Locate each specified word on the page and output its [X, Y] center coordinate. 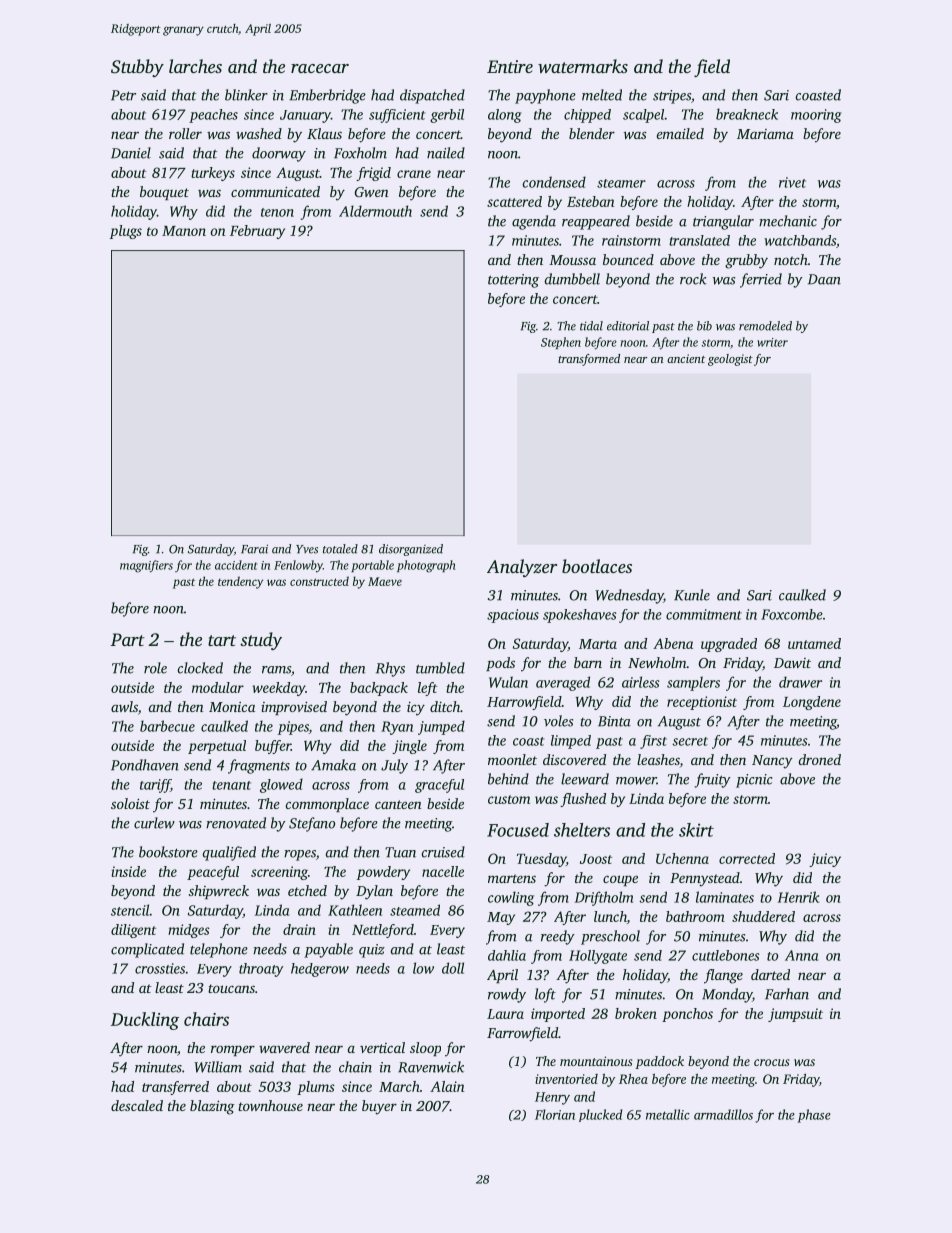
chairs [206, 1019]
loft [545, 995]
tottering [513, 281]
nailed [446, 153]
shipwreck [219, 892]
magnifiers [146, 566]
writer [772, 342]
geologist [730, 360]
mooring [816, 116]
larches [195, 66]
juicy [825, 860]
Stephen [561, 343]
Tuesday [541, 860]
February [257, 232]
